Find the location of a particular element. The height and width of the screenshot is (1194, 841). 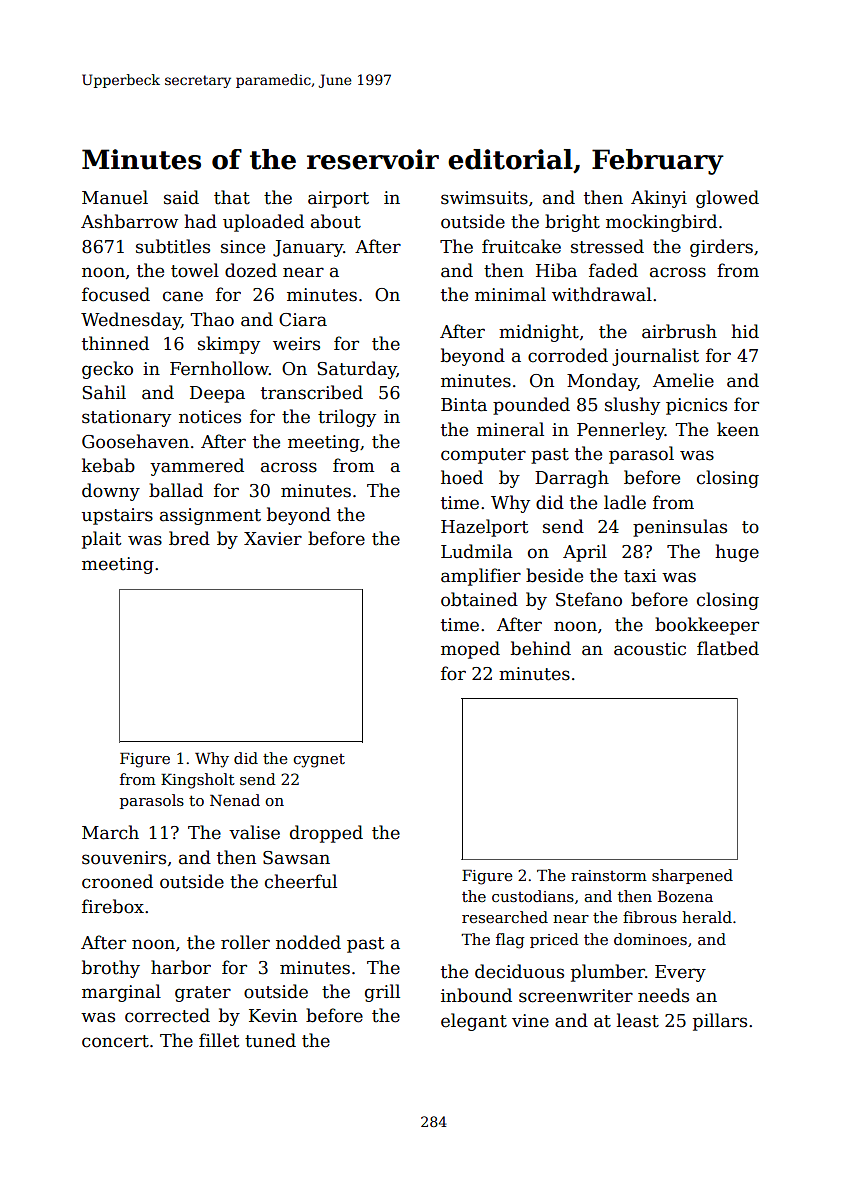

Hazelport is located at coordinates (484, 528).
